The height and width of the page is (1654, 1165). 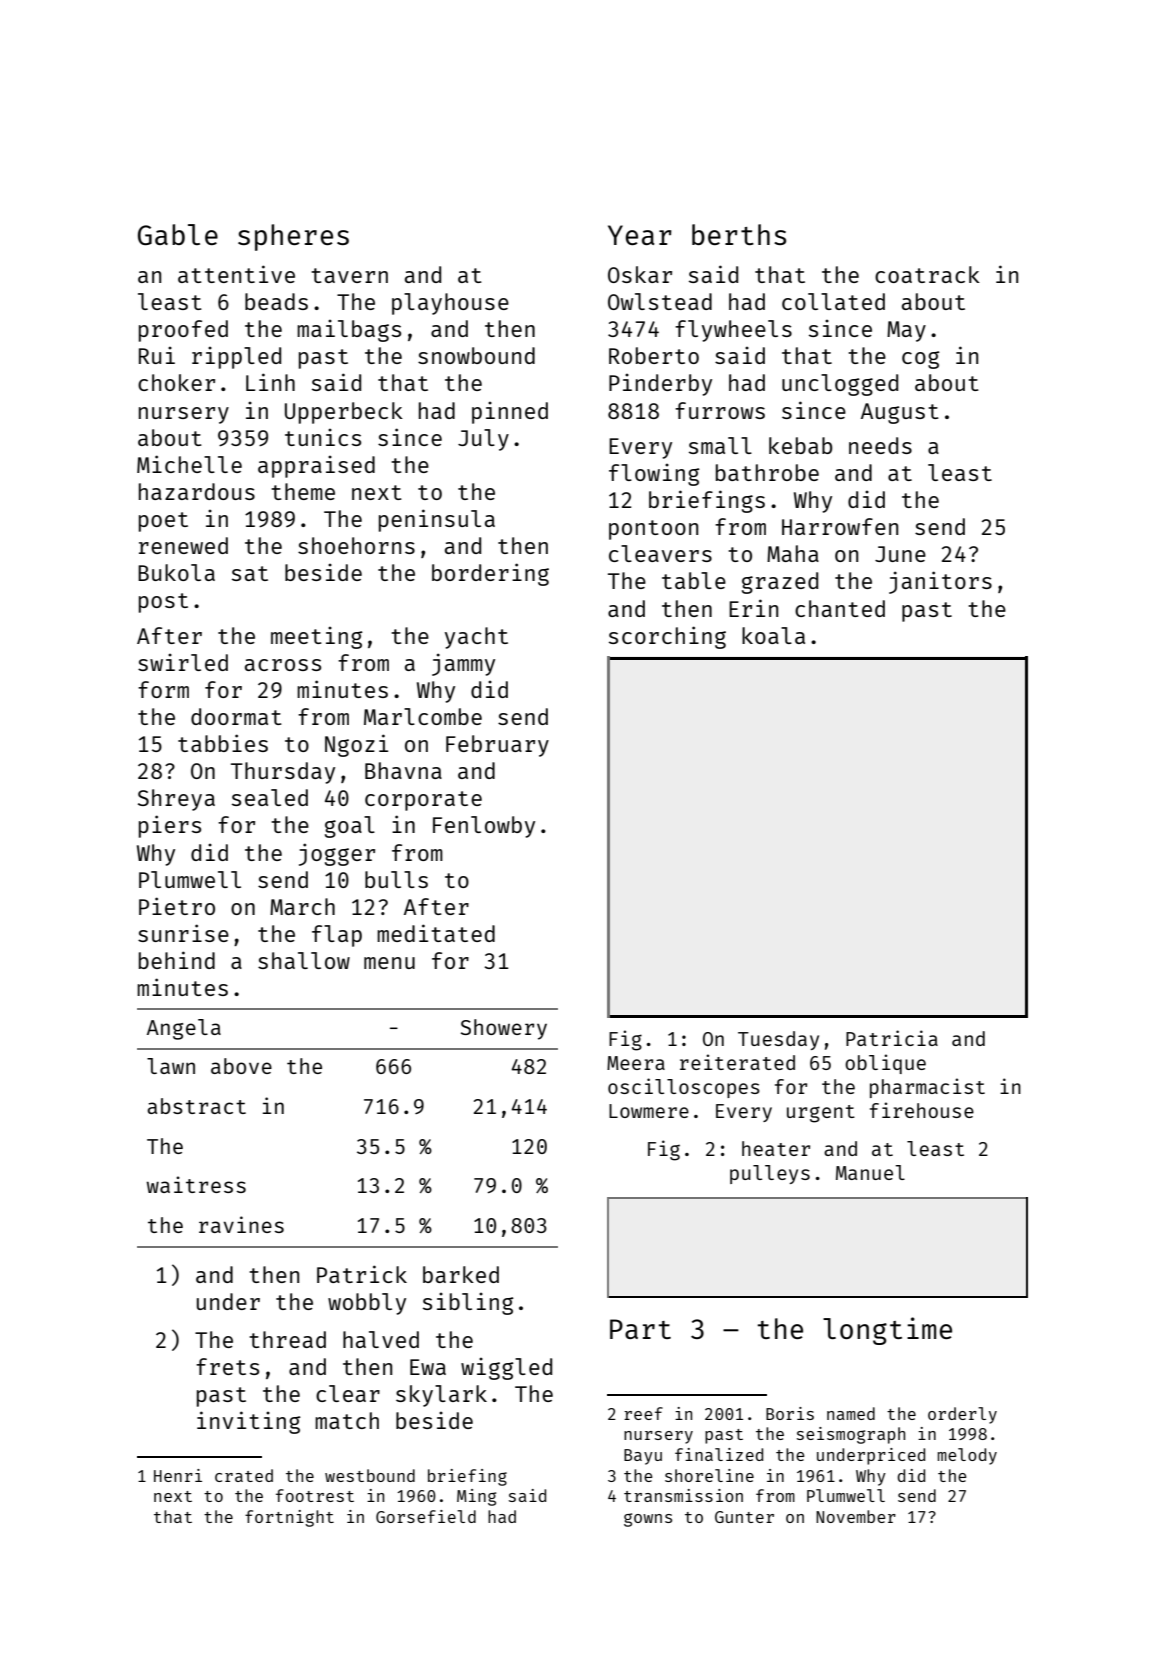 What do you see at coordinates (476, 1497) in the page?
I see `Ming` at bounding box center [476, 1497].
